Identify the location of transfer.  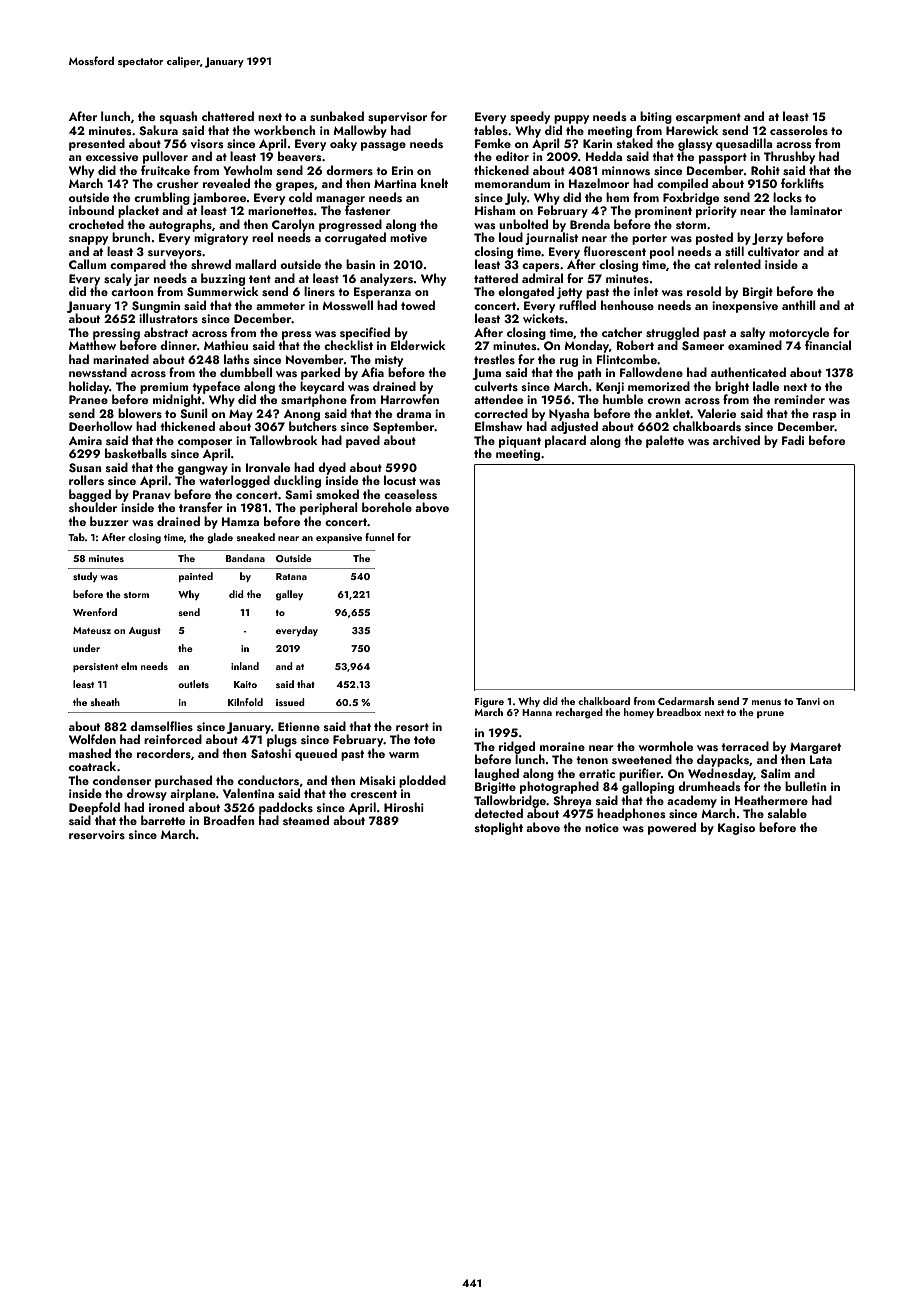
(201, 507).
